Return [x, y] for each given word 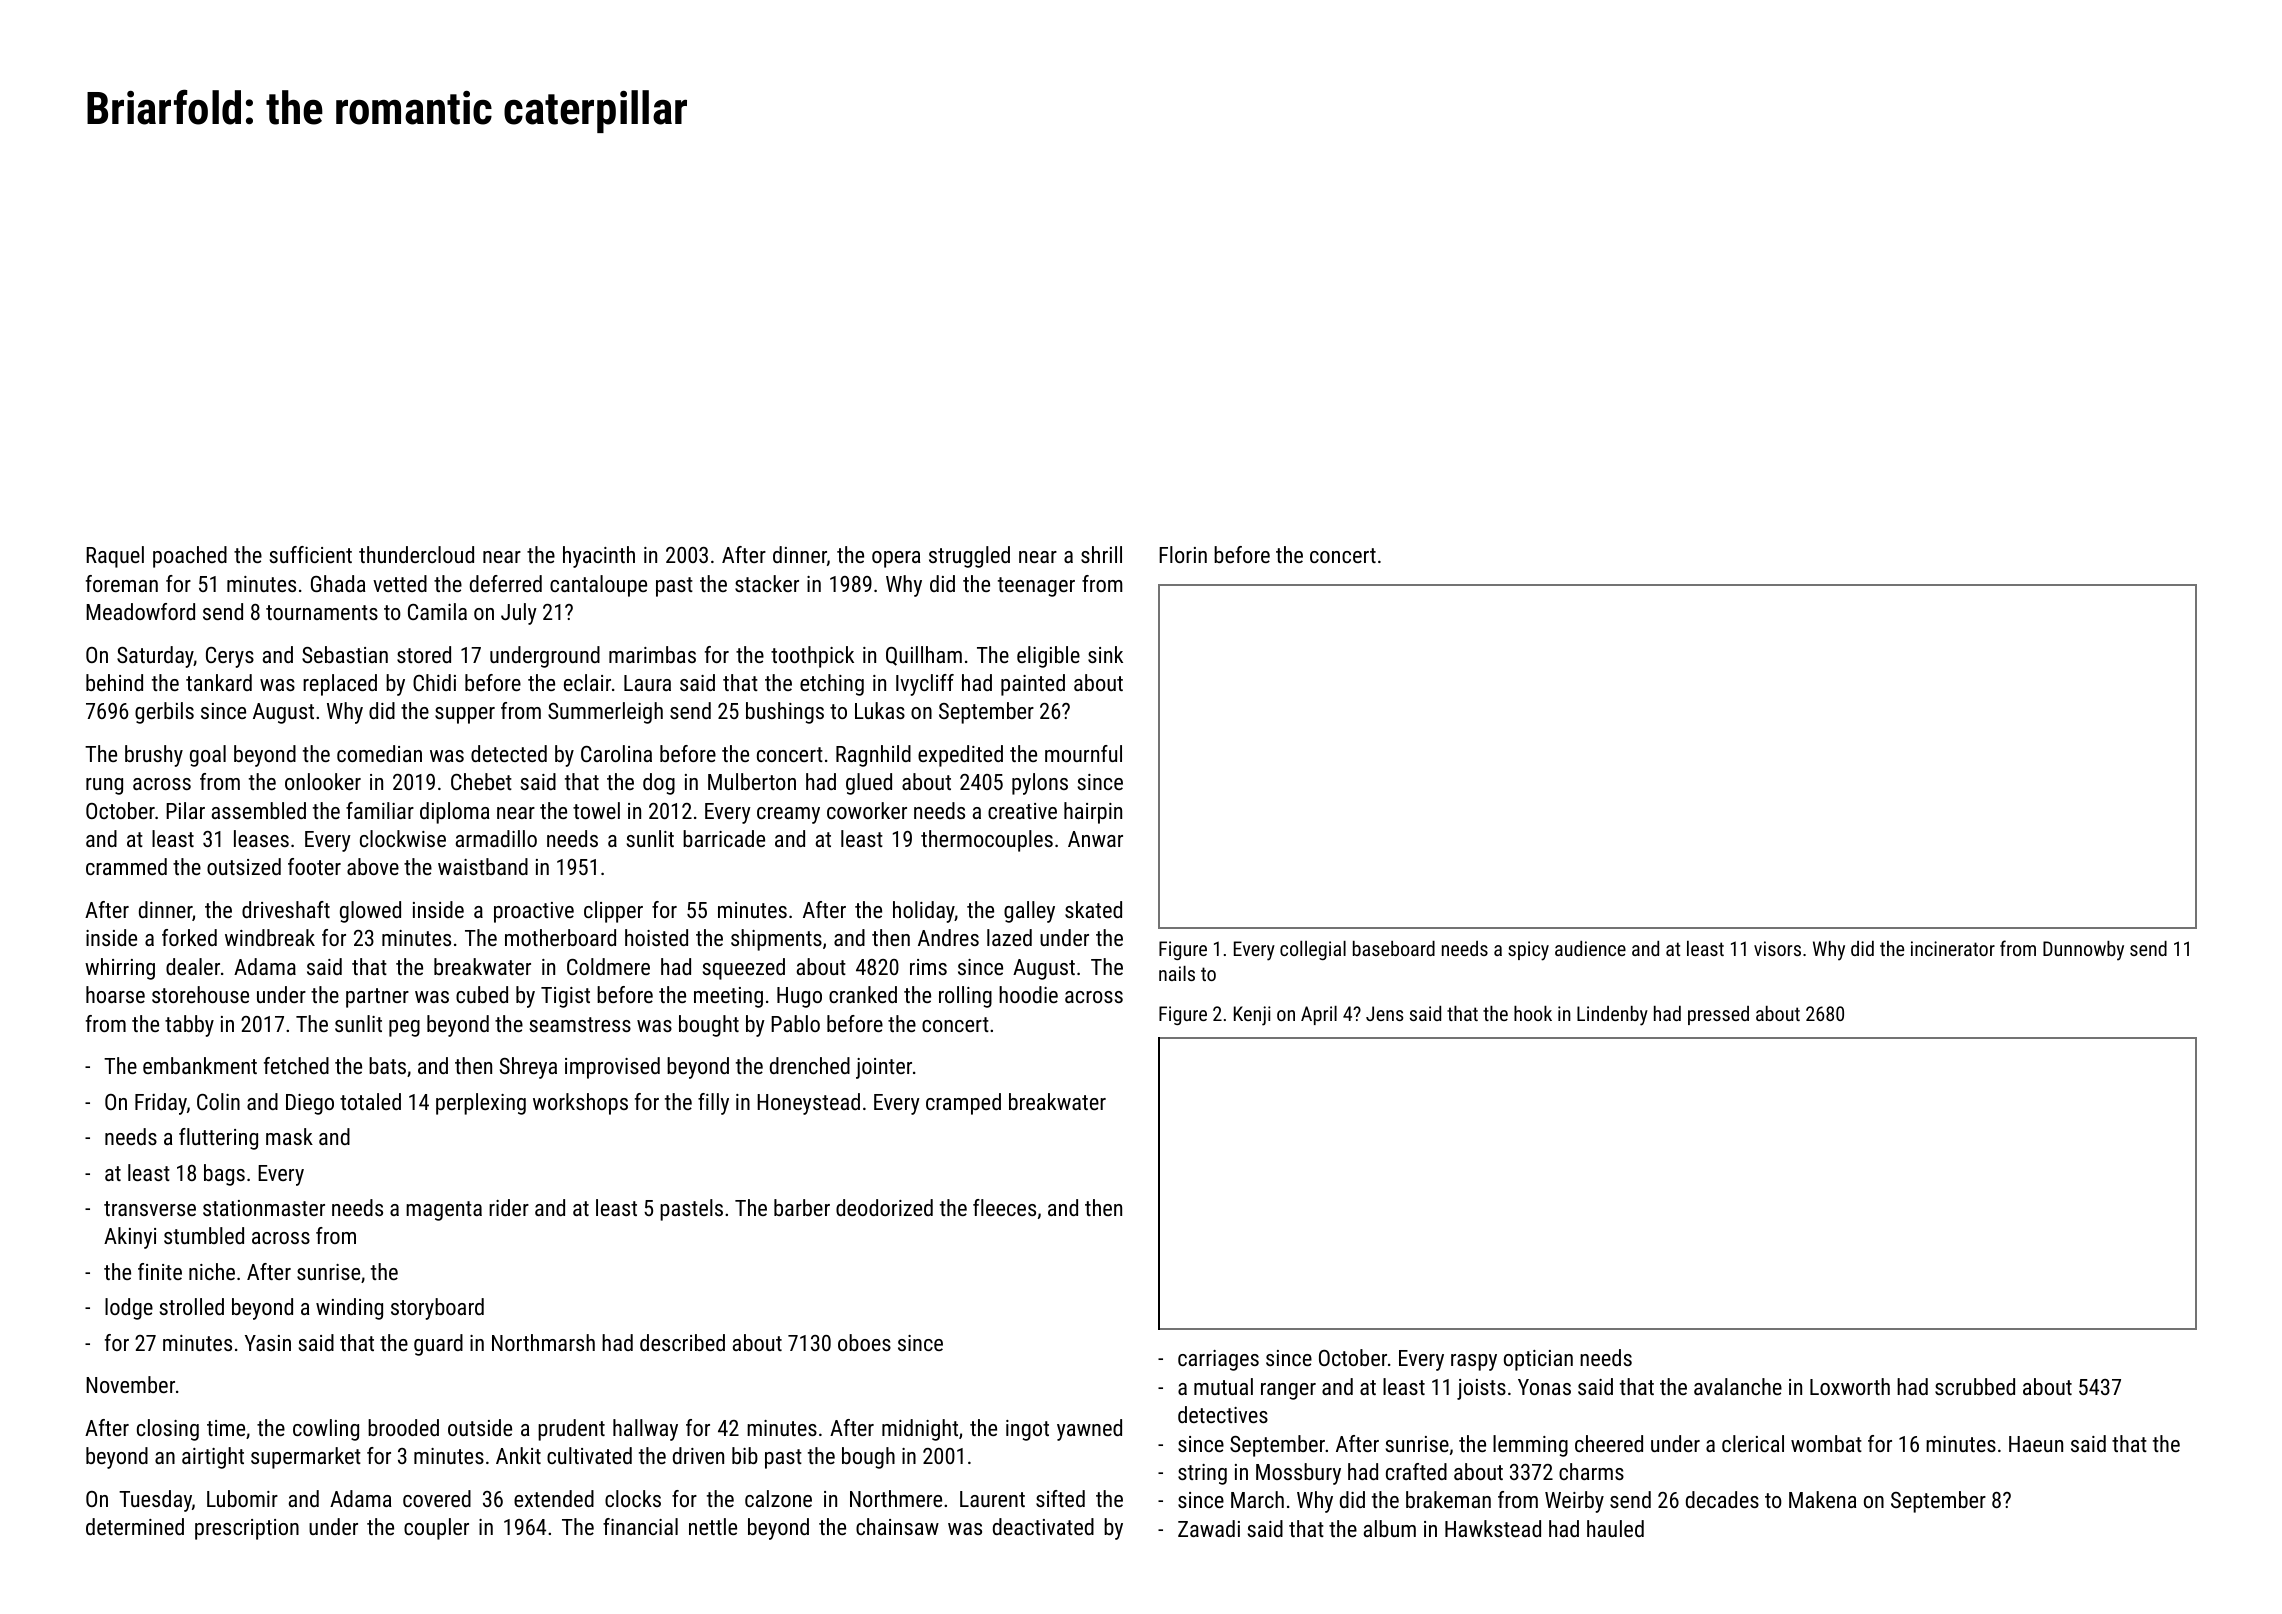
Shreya [528, 1068]
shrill [1101, 554]
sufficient [311, 554]
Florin [1183, 554]
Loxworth [1850, 1386]
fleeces [1004, 1207]
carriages [1218, 1360]
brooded [403, 1427]
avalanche [1738, 1386]
